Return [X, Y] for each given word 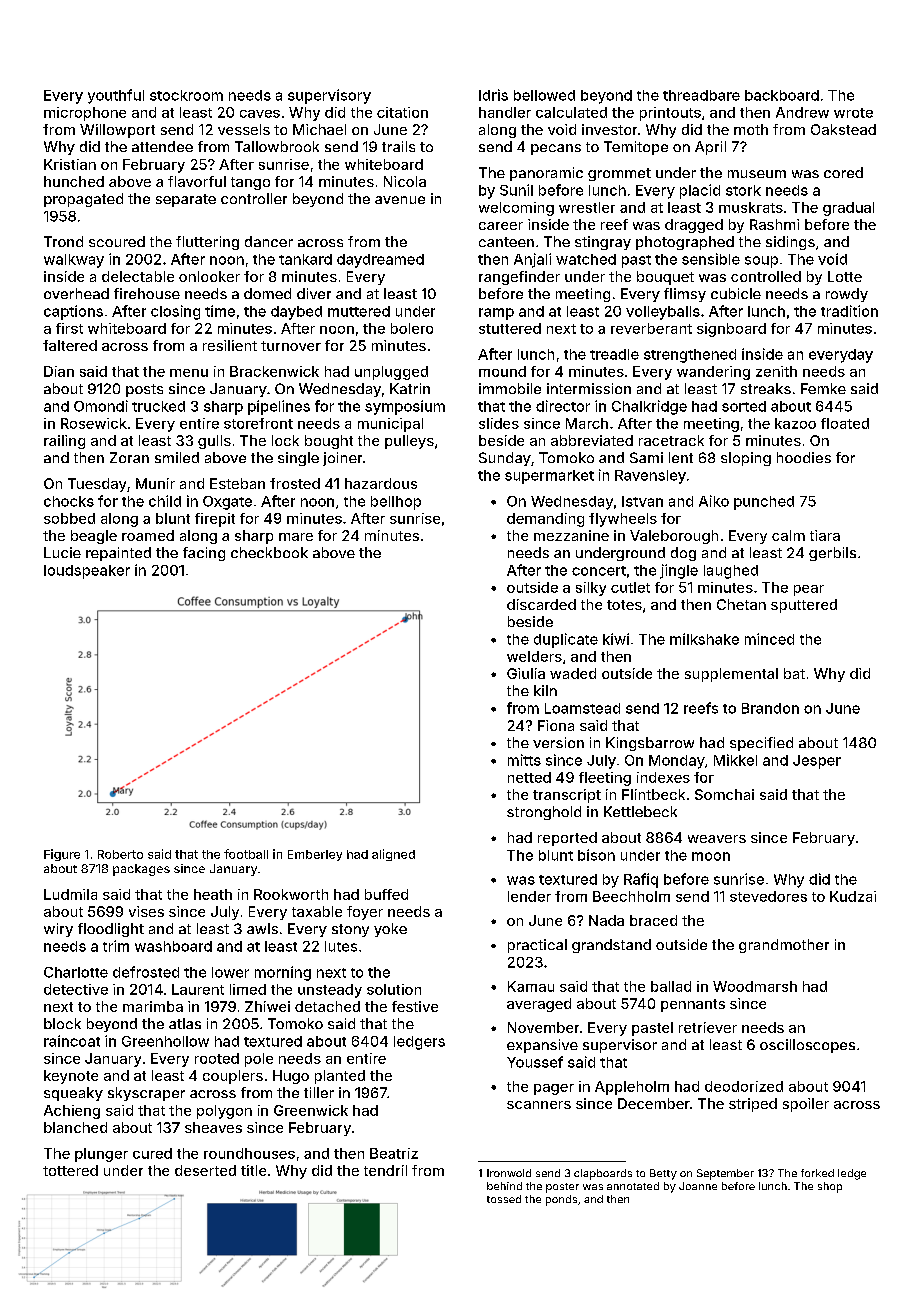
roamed [148, 535]
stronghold [544, 813]
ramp [496, 314]
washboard [173, 946]
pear [809, 590]
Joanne [698, 1186]
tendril [385, 1170]
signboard [731, 330]
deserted [205, 1170]
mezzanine [571, 535]
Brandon [770, 708]
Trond [63, 241]
